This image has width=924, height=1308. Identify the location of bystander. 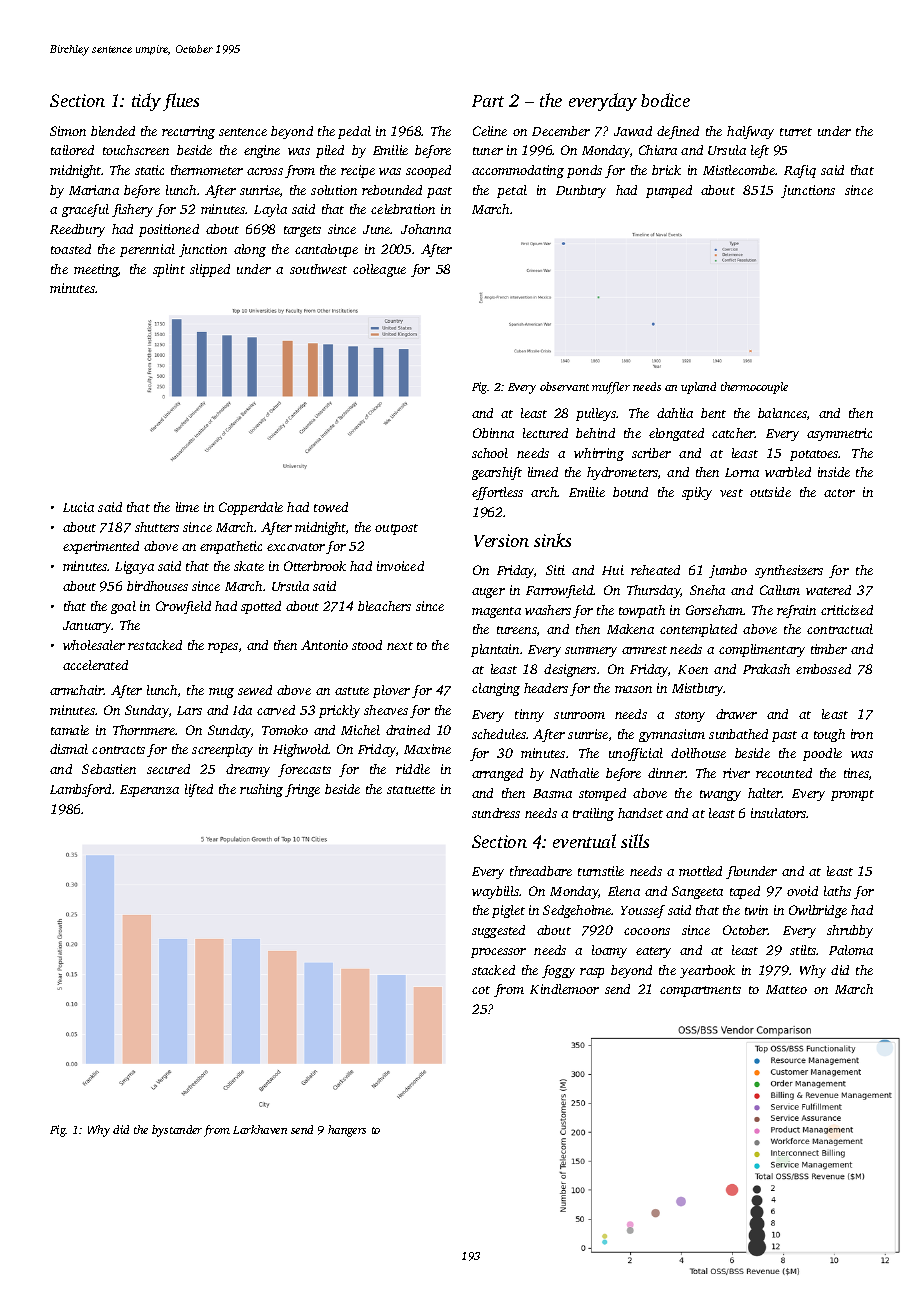
(177, 1131).
